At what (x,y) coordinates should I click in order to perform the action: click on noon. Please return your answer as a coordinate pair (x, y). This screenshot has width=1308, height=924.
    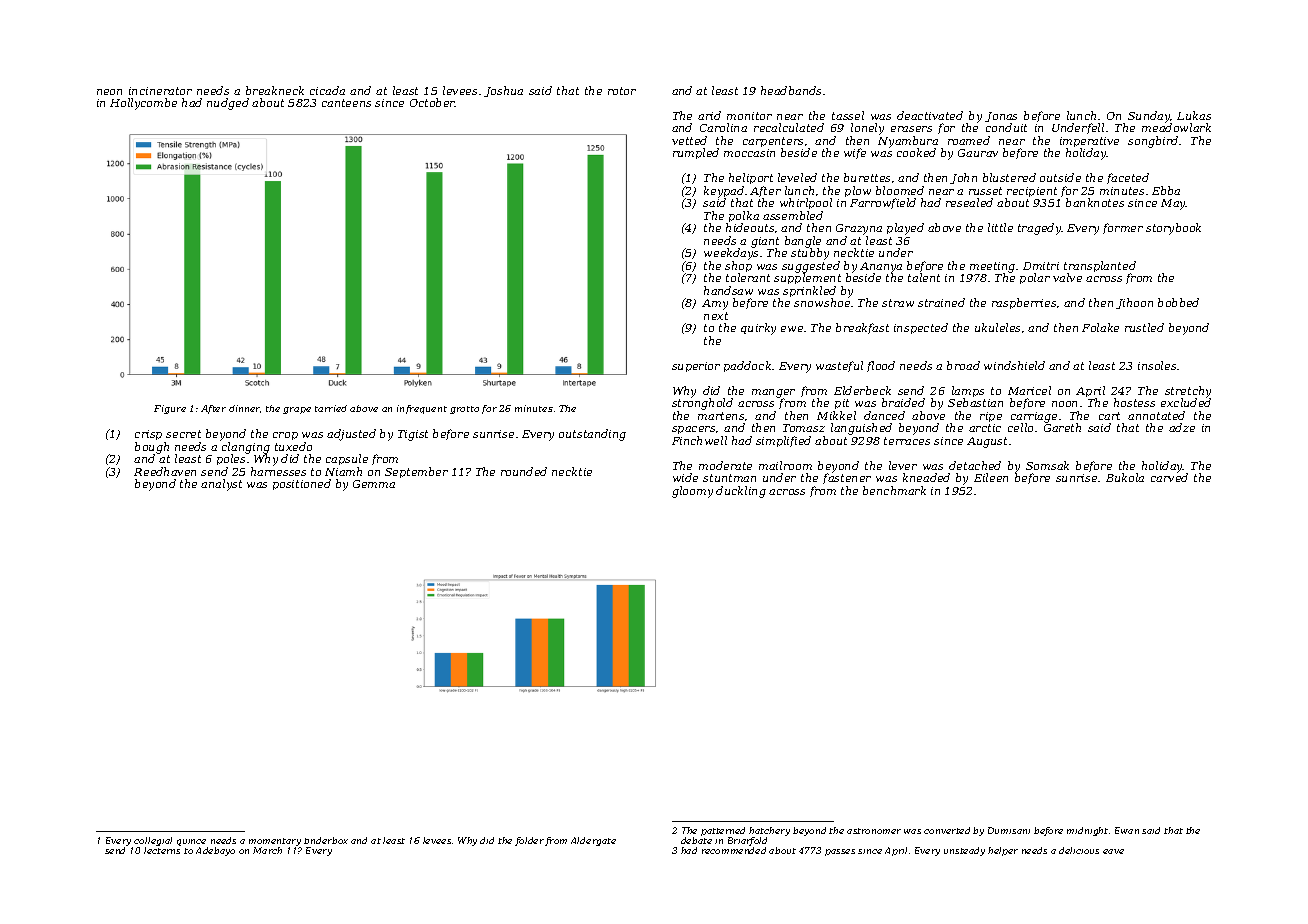
    Looking at the image, I should click on (1064, 404).
